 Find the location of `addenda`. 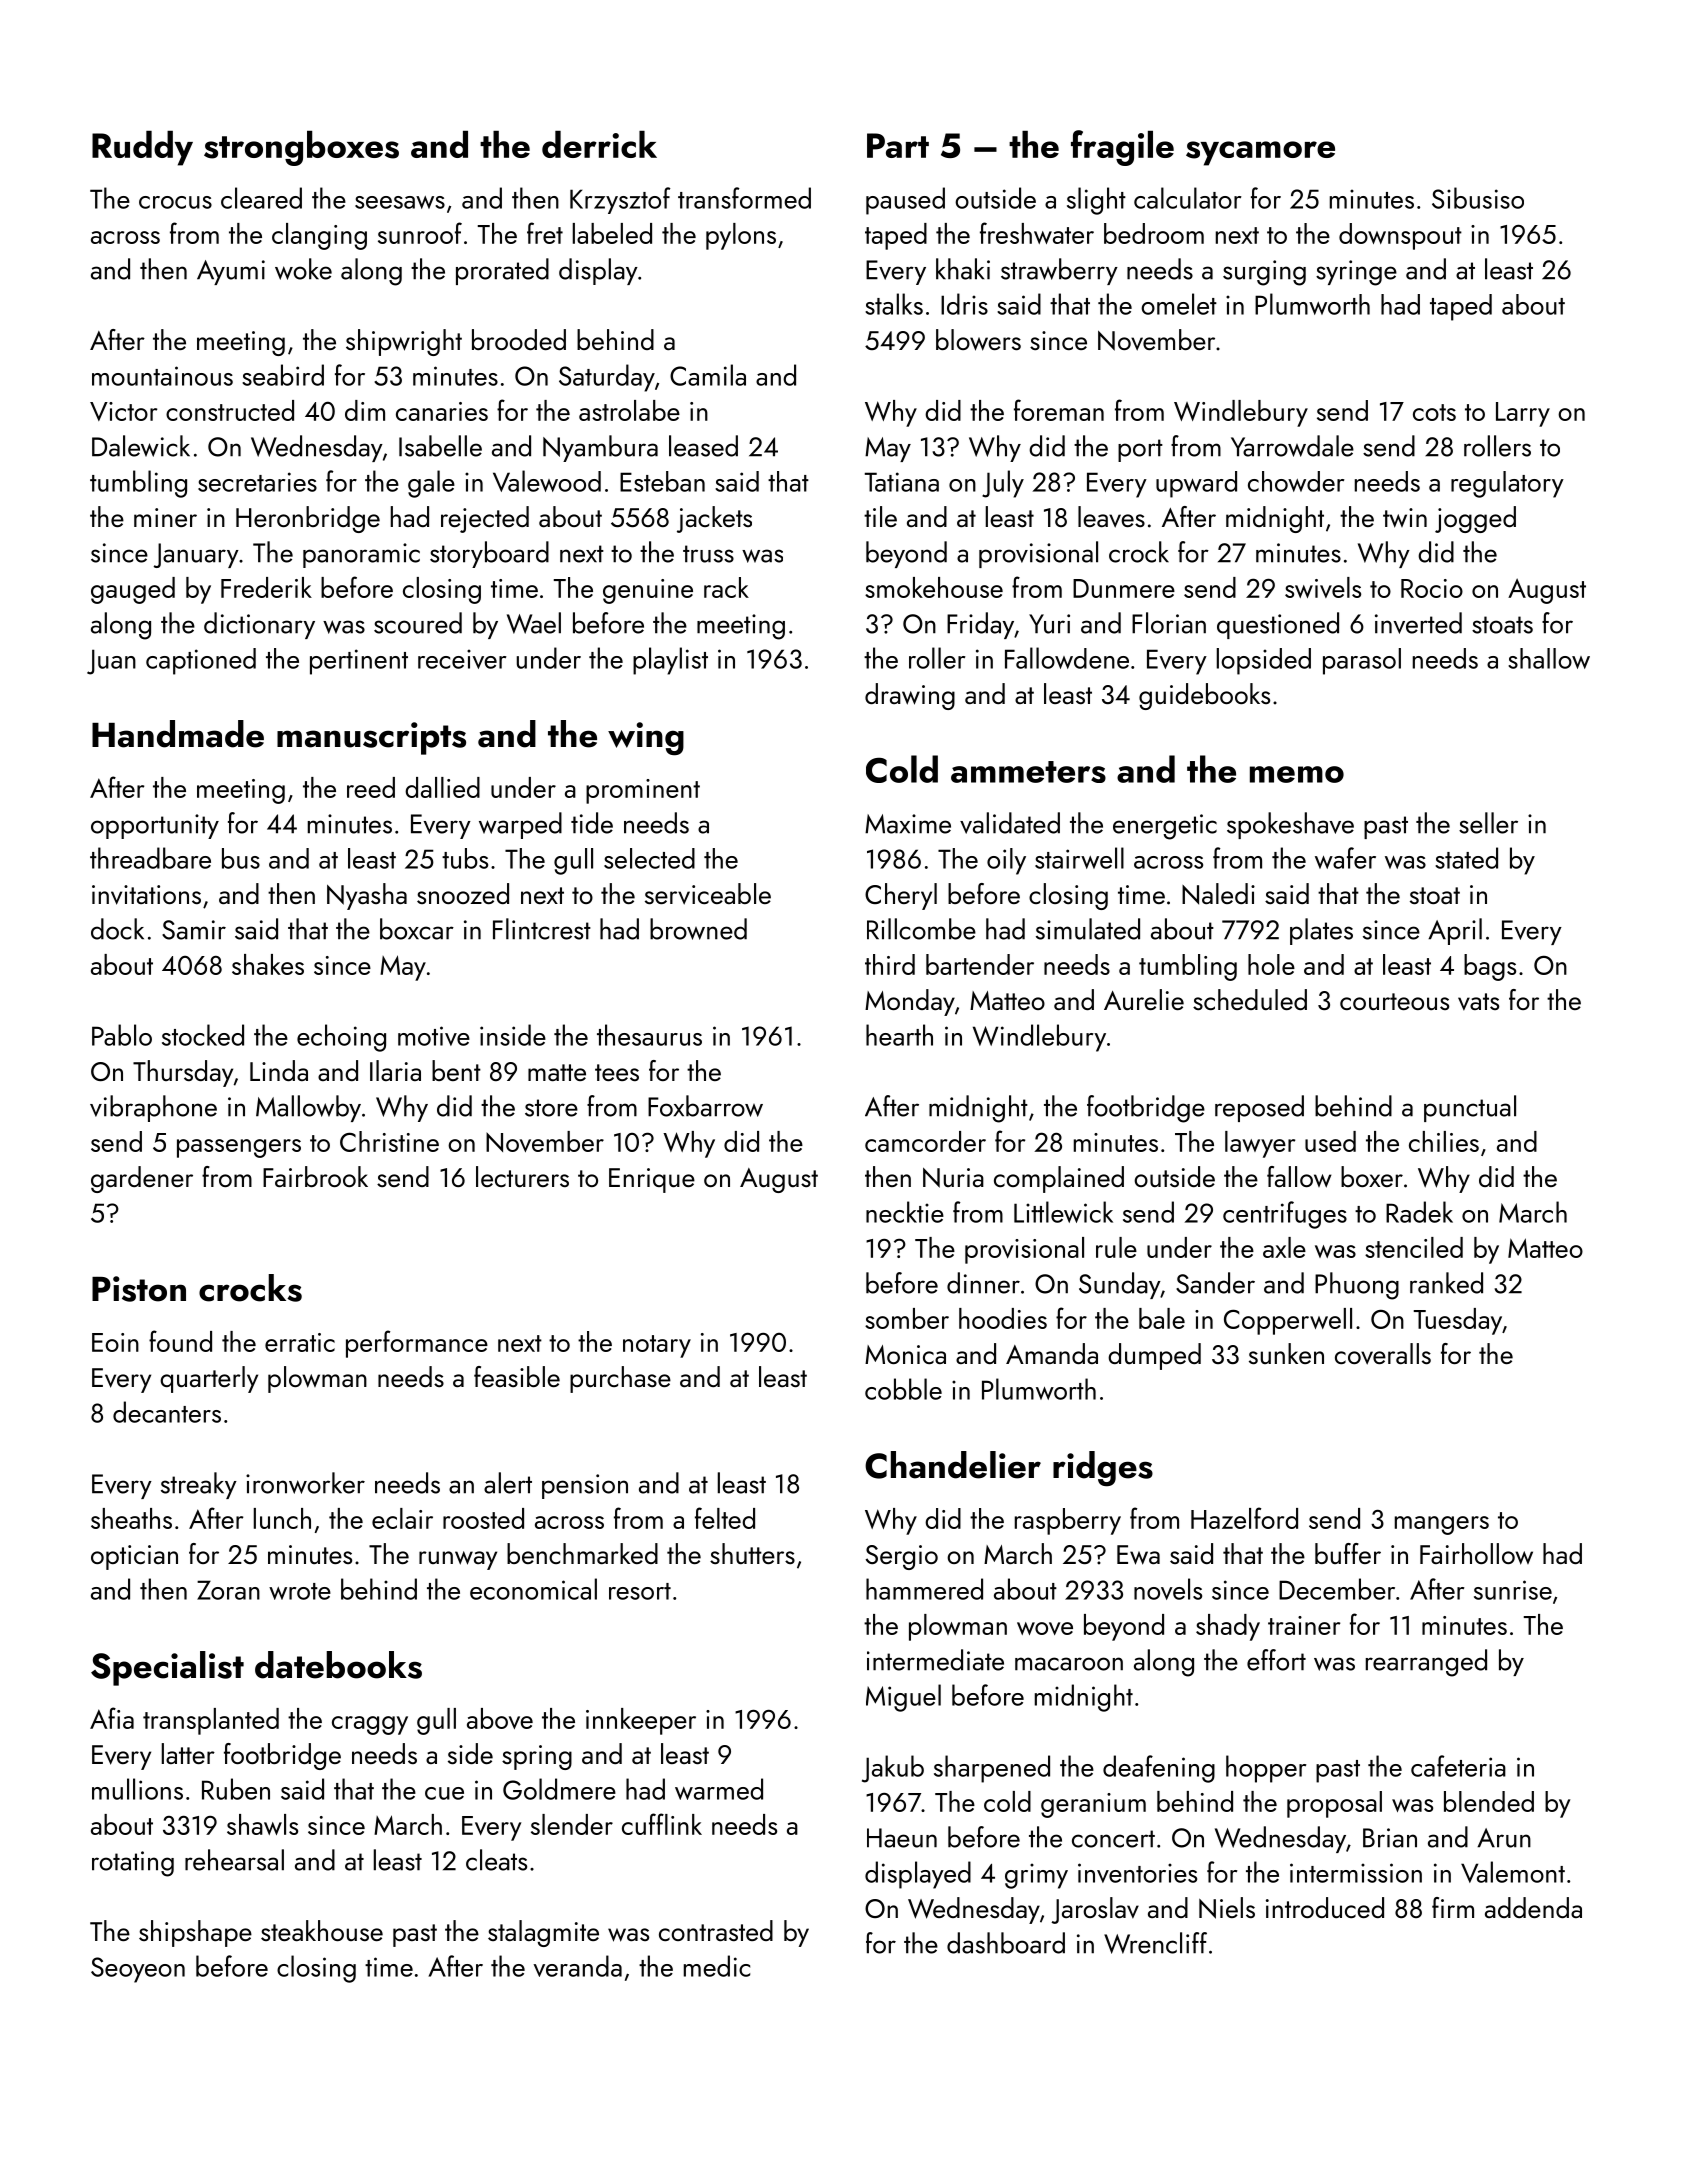

addenda is located at coordinates (1533, 1907).
